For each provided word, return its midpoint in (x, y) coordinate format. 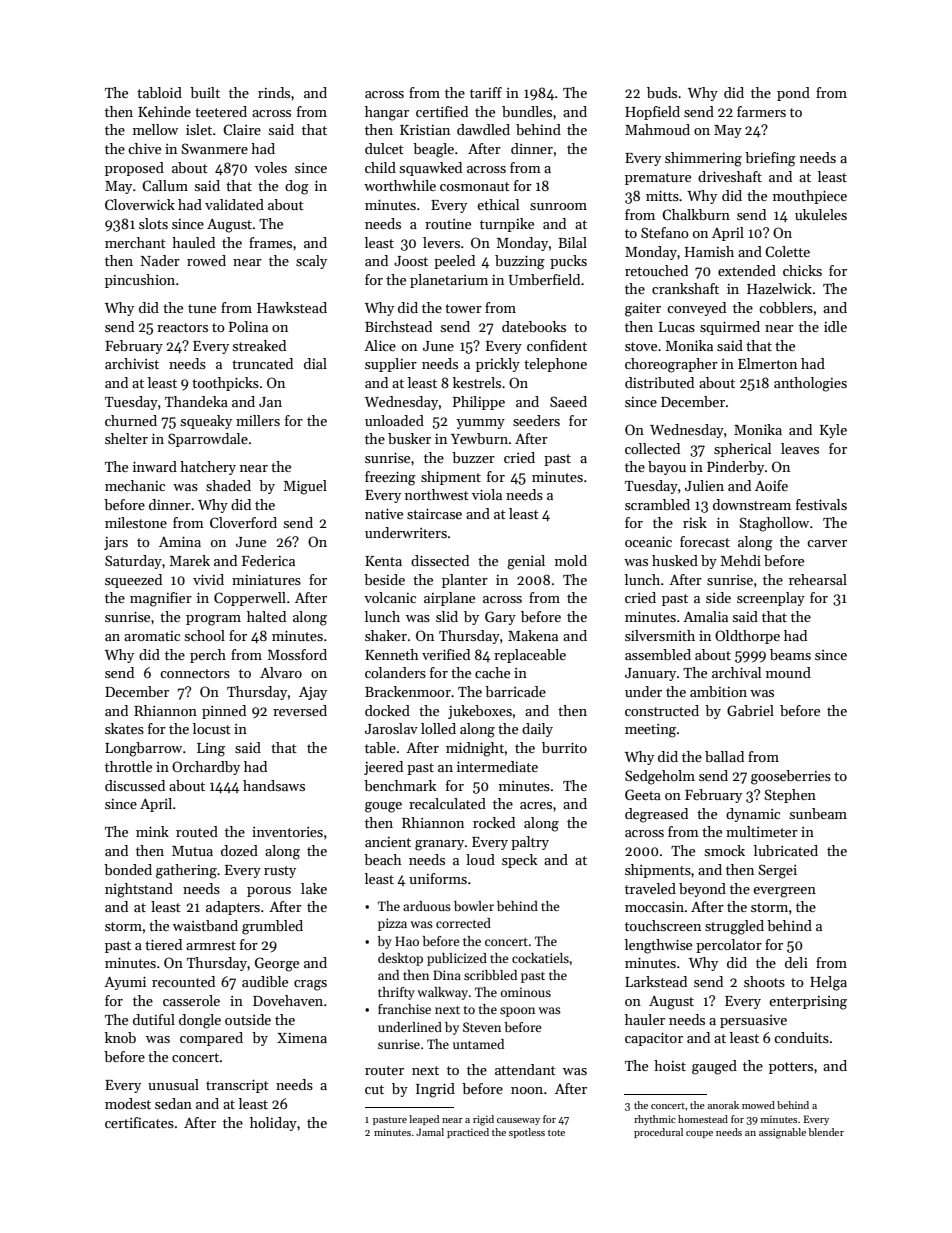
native (384, 514)
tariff (486, 92)
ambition (718, 691)
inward (155, 466)
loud (480, 859)
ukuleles (821, 214)
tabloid (159, 92)
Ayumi (125, 983)
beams (790, 654)
